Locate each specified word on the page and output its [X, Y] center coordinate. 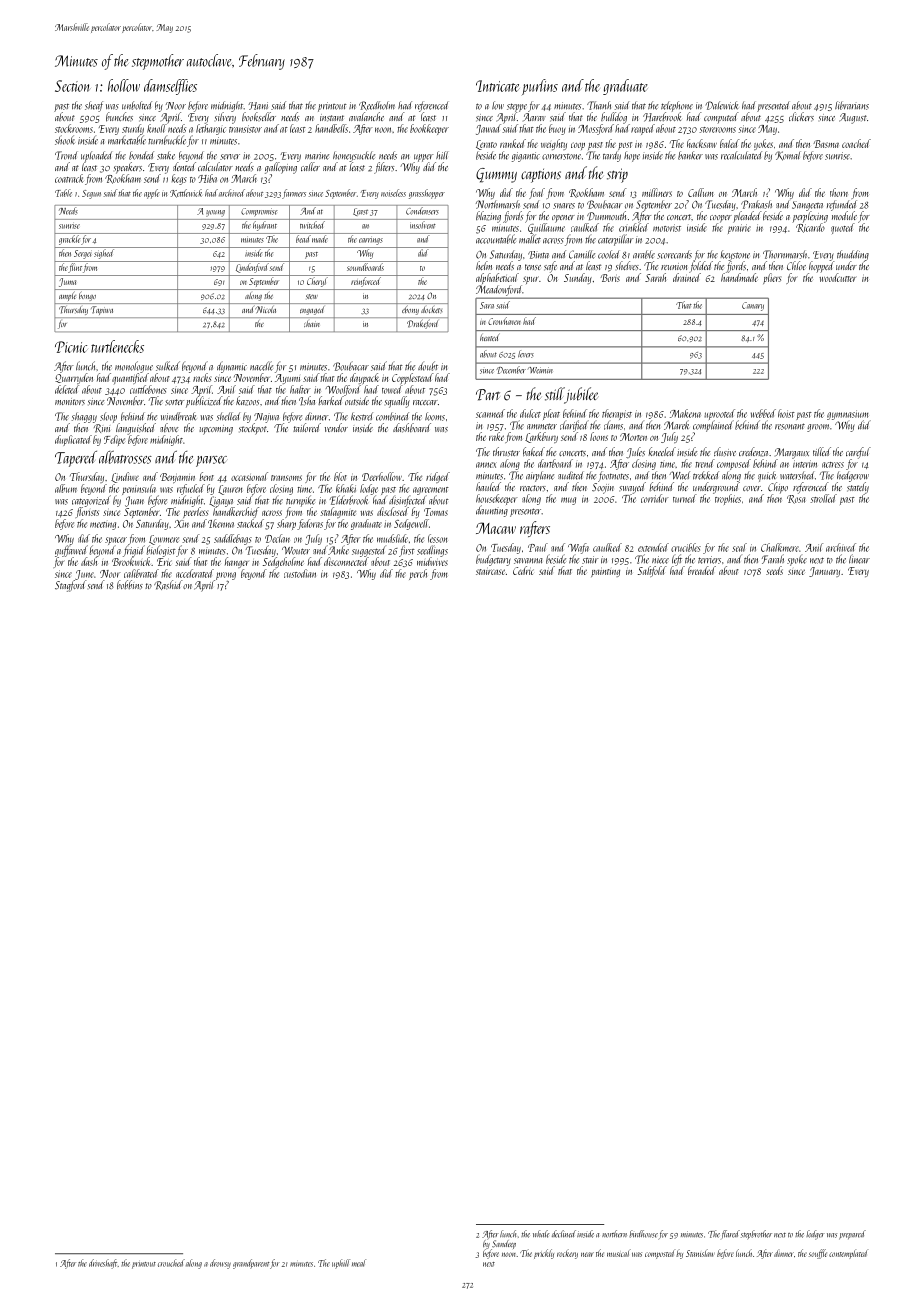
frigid [134, 551]
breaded [702, 570]
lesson [437, 538]
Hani [258, 106]
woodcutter [838, 277]
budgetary [493, 560]
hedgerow [853, 476]
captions [541, 176]
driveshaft [103, 1264]
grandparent [251, 1264]
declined [564, 1234]
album [66, 488]
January [824, 572]
